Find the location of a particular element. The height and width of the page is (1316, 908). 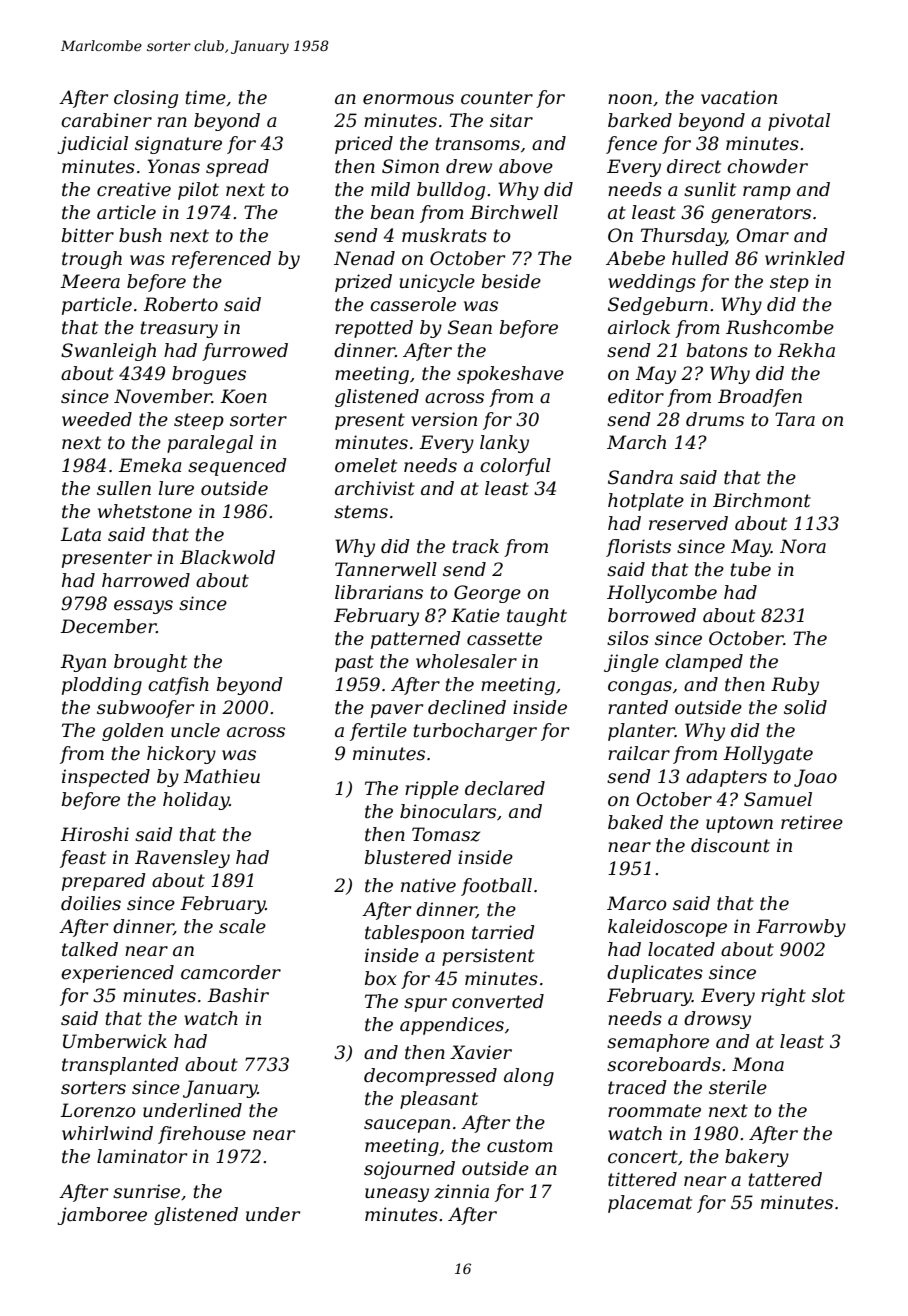

wrinkled is located at coordinates (805, 258).
